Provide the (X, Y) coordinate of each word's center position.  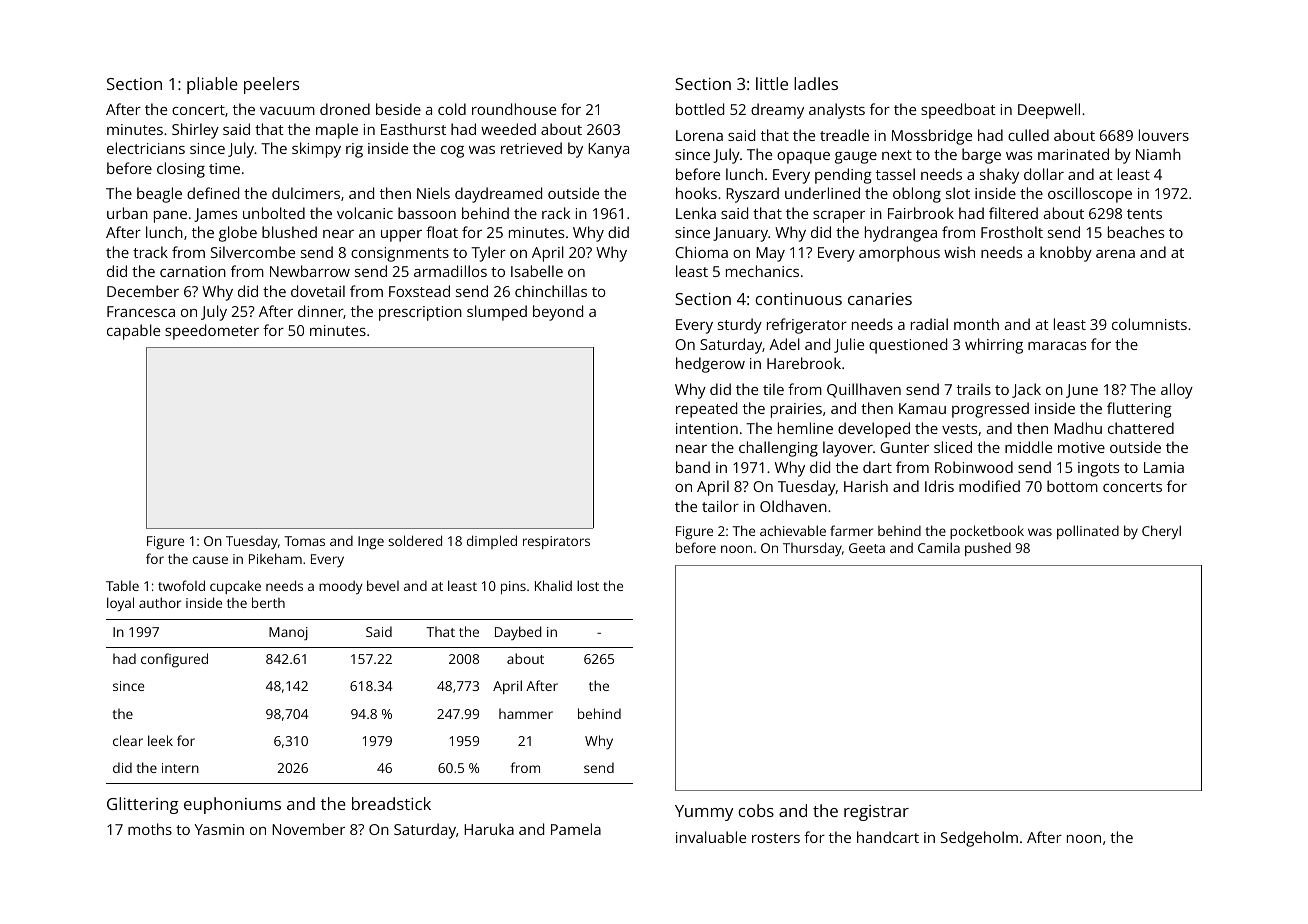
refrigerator (807, 326)
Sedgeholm (979, 839)
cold (452, 109)
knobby (1066, 254)
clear (128, 740)
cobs (756, 810)
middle (1028, 447)
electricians (146, 148)
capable (133, 332)
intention (707, 428)
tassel (895, 174)
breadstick (391, 803)
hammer (526, 713)
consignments (400, 254)
